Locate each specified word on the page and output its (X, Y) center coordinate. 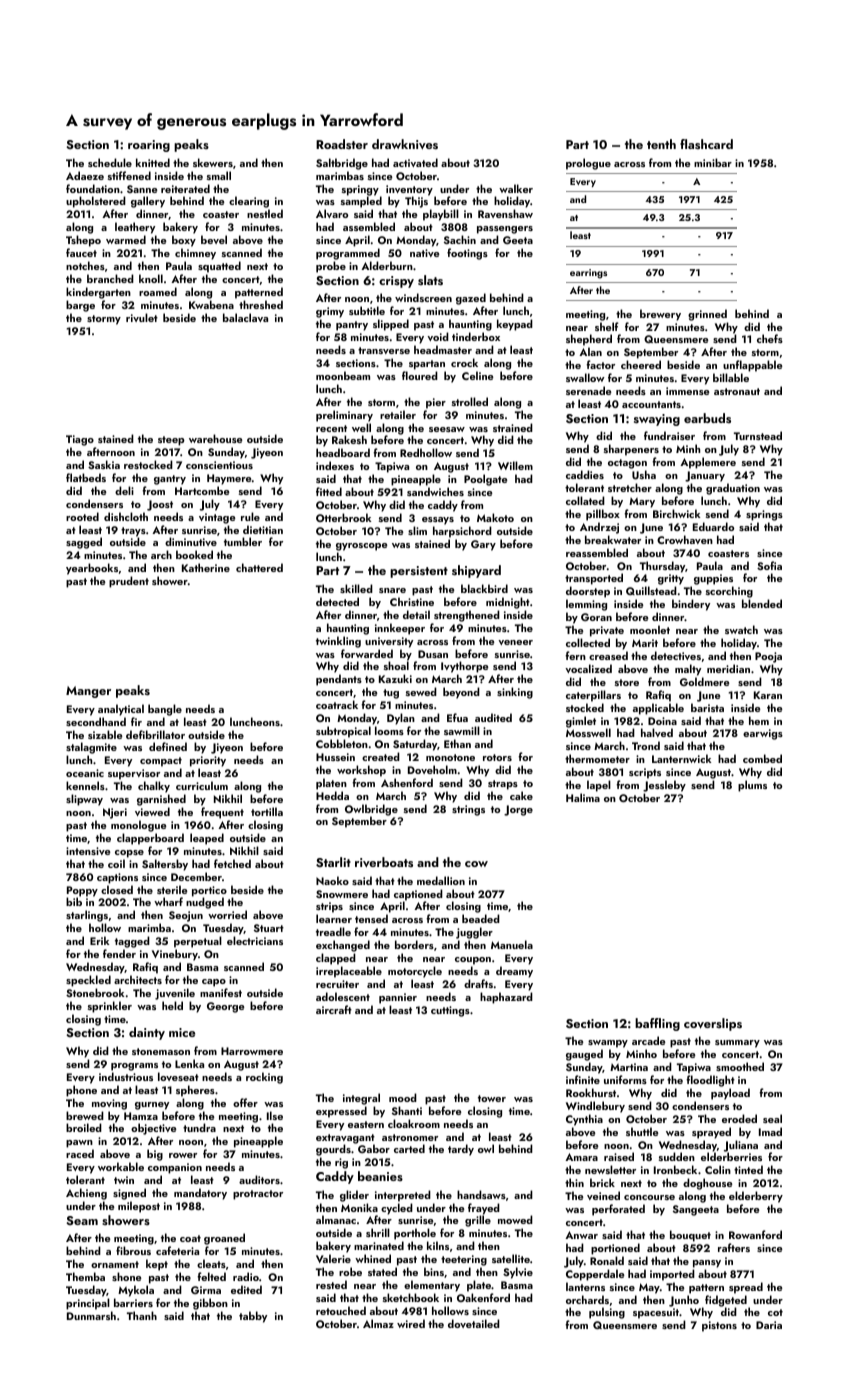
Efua (457, 717)
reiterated (185, 188)
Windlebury (595, 1107)
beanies (380, 1176)
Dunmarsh (91, 1315)
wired (411, 1323)
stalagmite (91, 749)
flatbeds (86, 477)
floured (420, 375)
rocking (264, 1078)
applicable (658, 709)
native (424, 253)
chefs (770, 338)
